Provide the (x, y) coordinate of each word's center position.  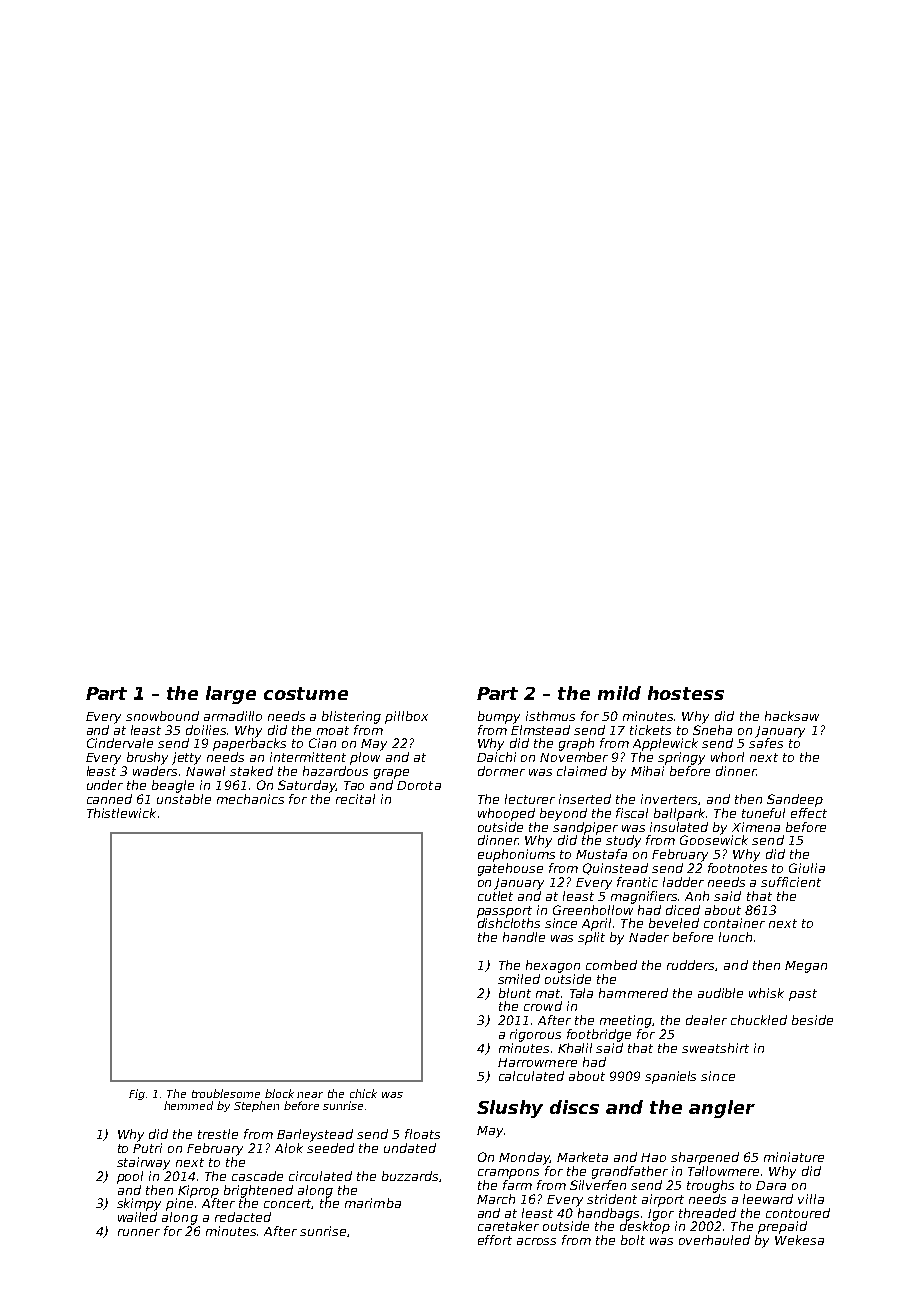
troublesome (226, 1093)
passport (504, 912)
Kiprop (198, 1191)
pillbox (406, 717)
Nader (649, 937)
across (536, 1241)
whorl (727, 757)
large (231, 695)
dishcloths (509, 923)
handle (524, 937)
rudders (690, 965)
